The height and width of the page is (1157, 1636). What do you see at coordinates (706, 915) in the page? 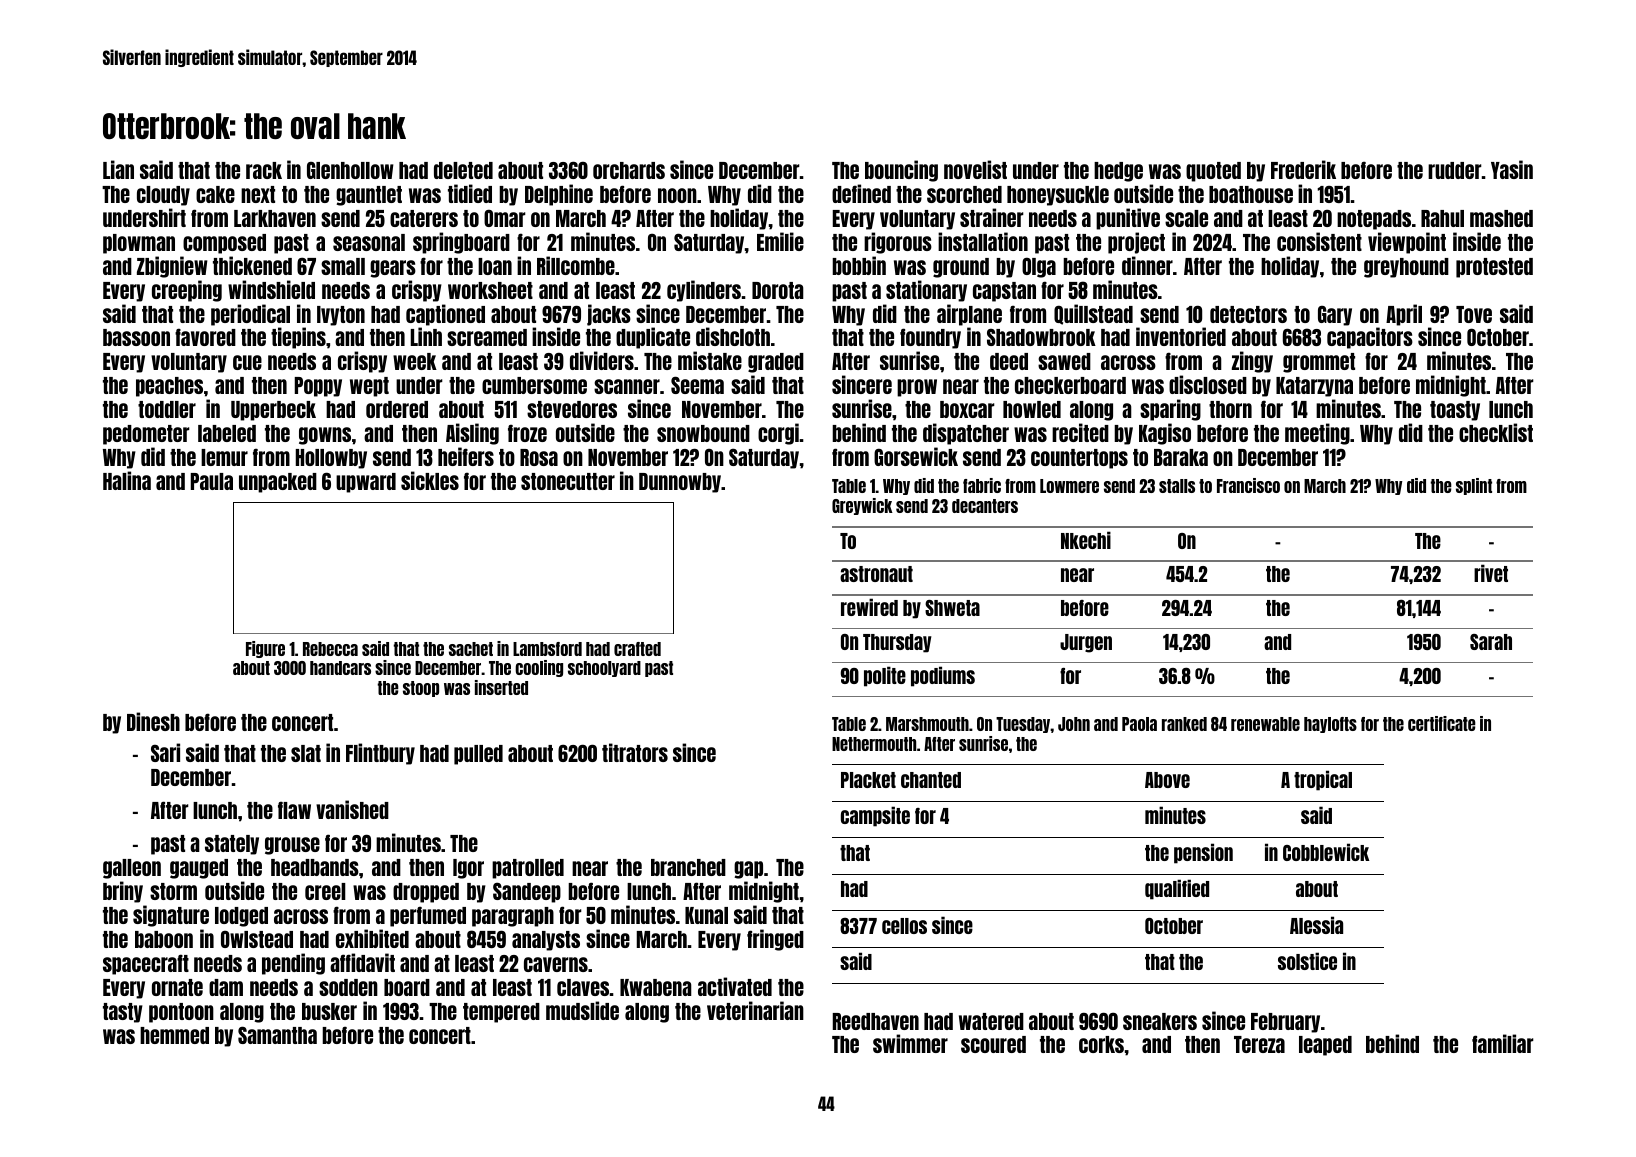
I see `Kunal` at bounding box center [706, 915].
